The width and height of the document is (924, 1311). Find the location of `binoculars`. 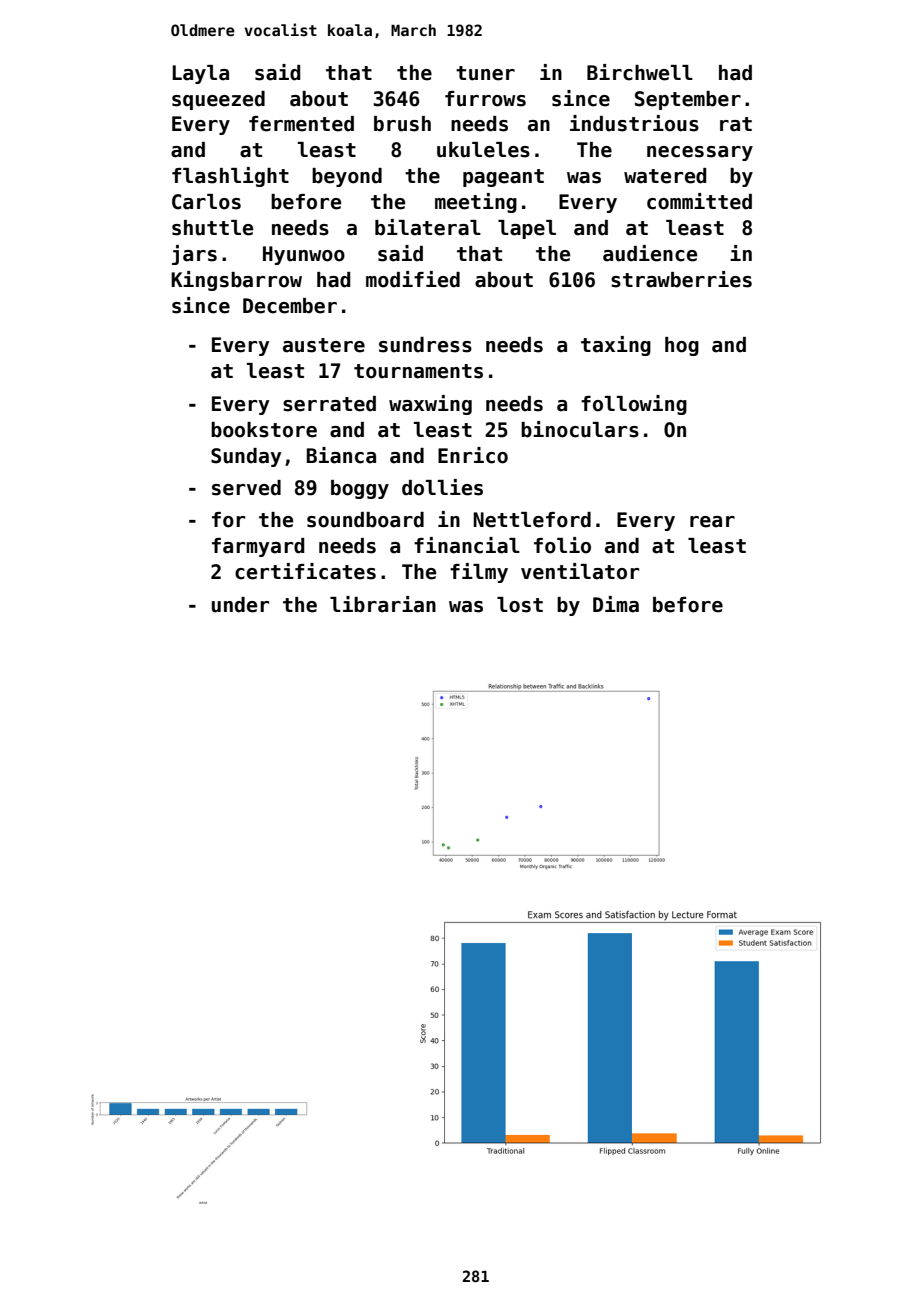

binoculars is located at coordinates (580, 429).
